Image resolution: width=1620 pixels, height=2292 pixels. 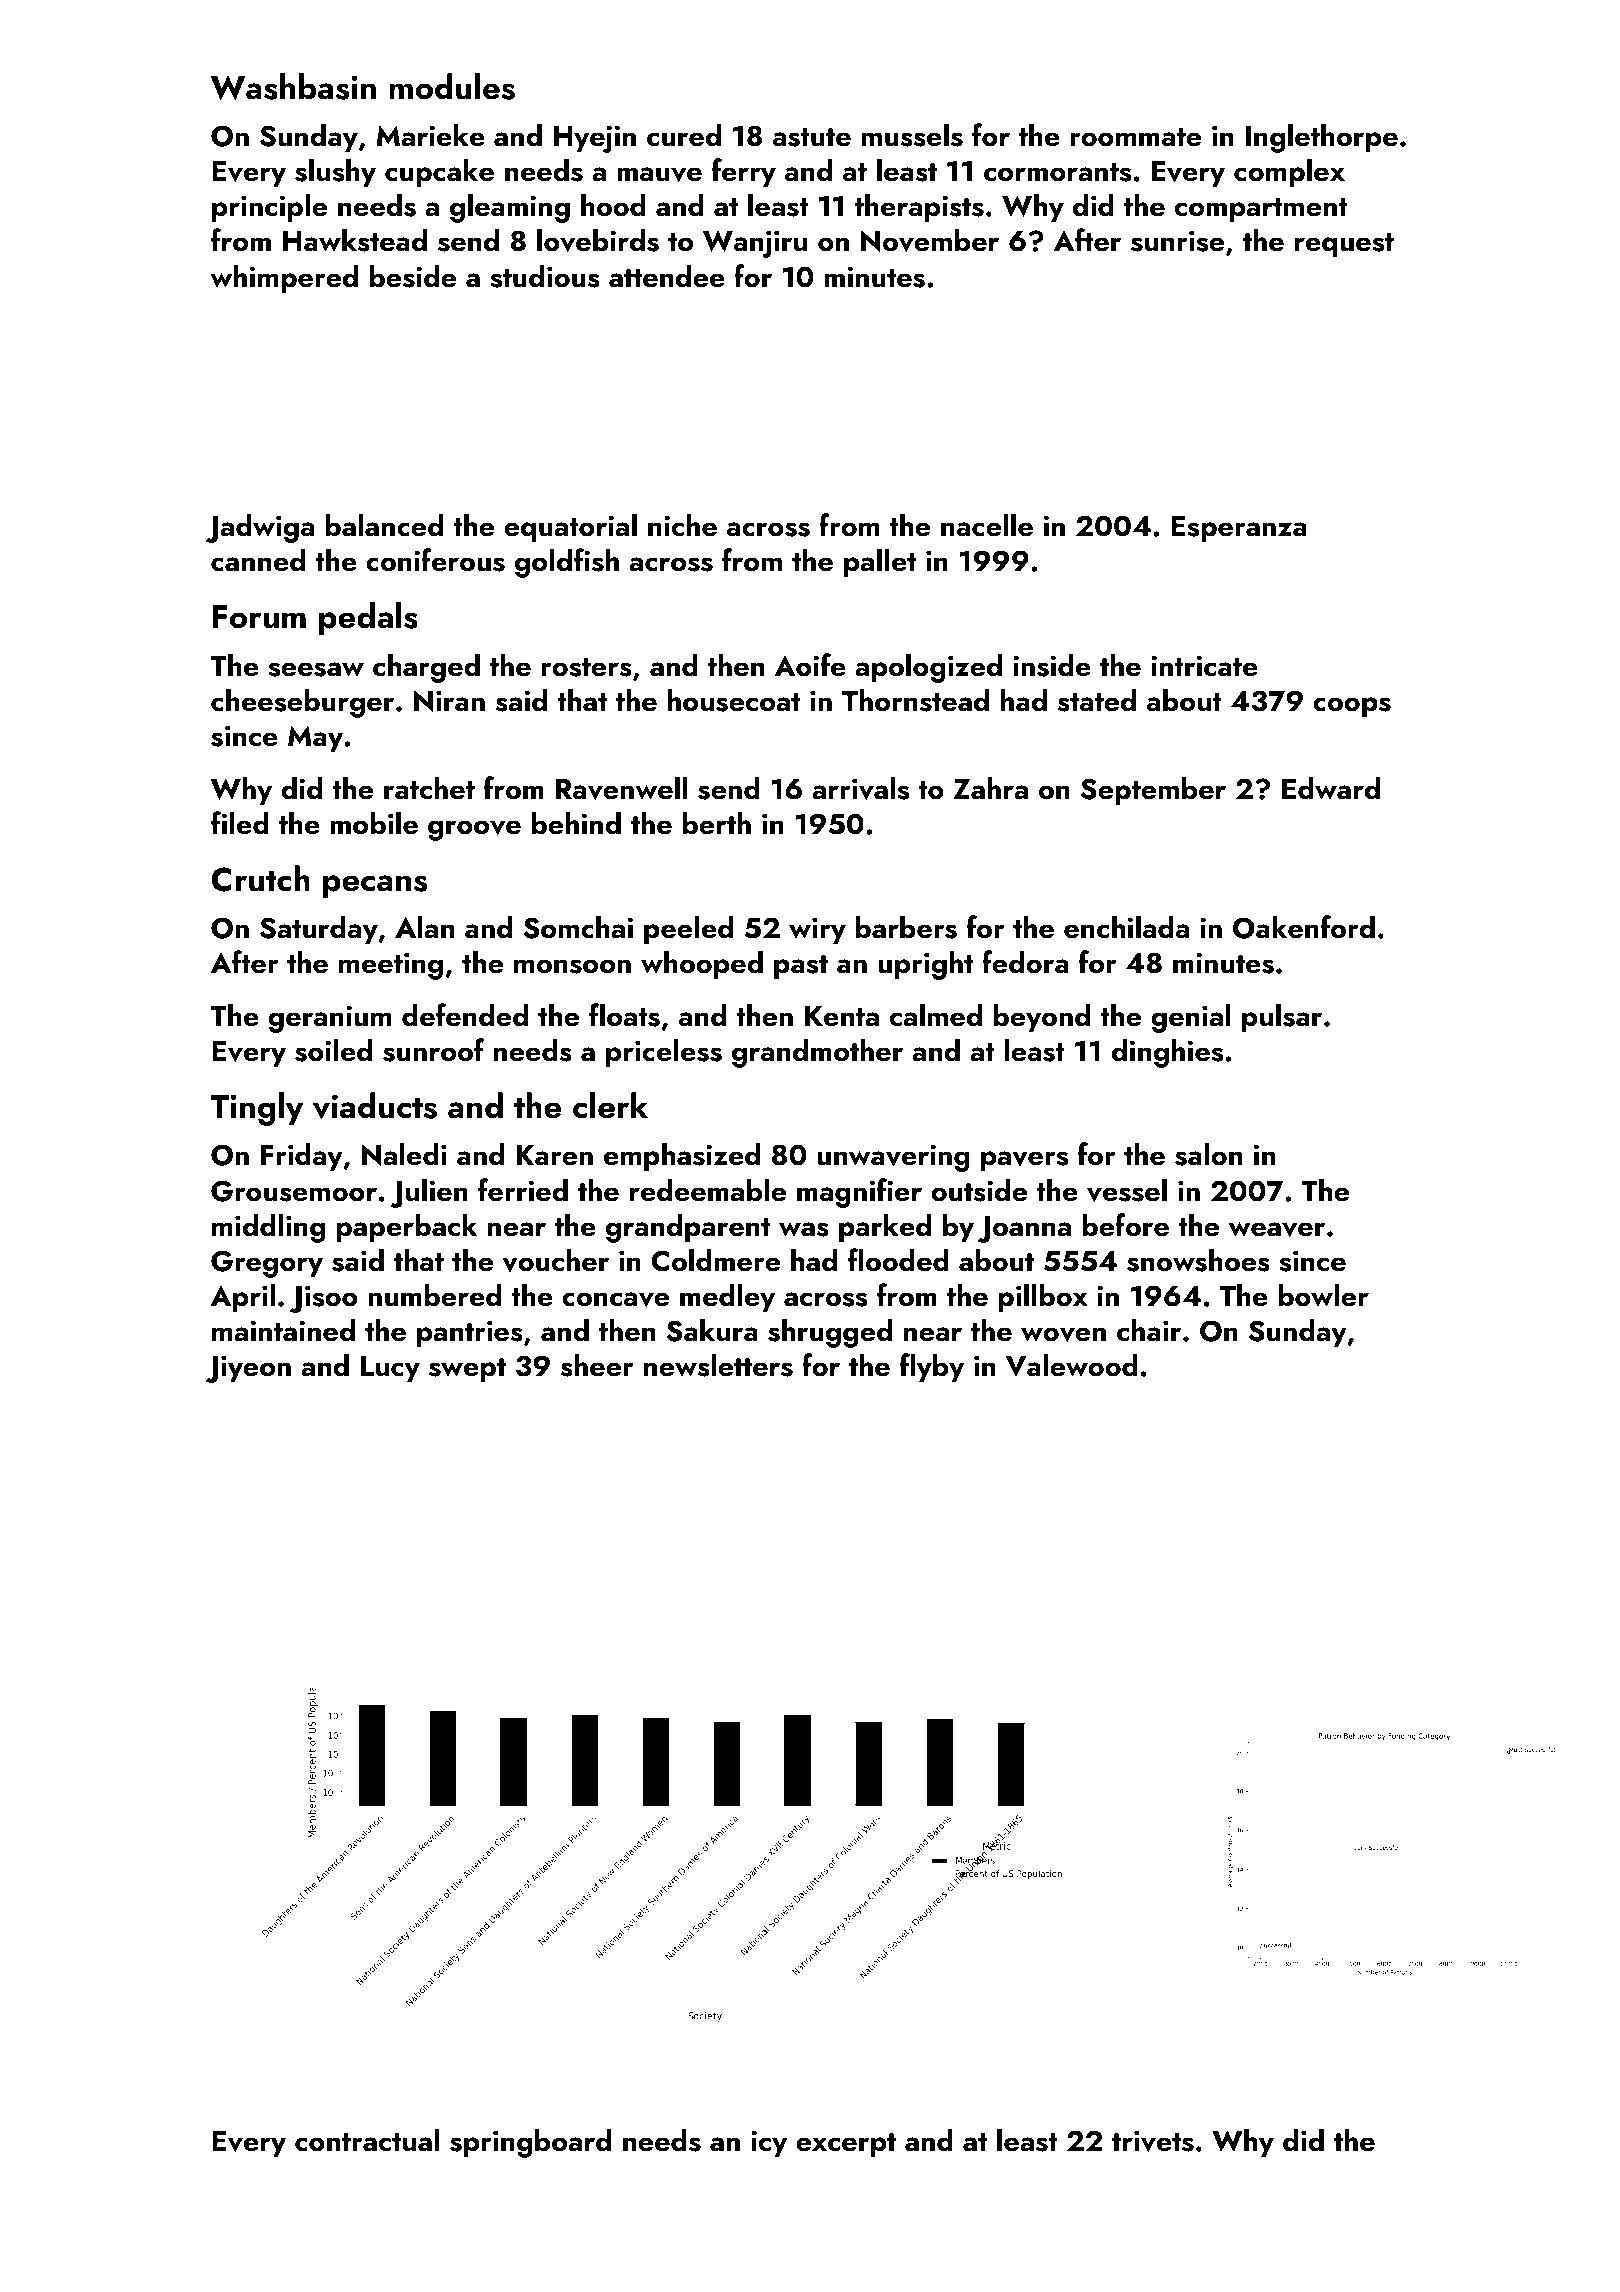 I want to click on Jadwiga, so click(x=260, y=528).
